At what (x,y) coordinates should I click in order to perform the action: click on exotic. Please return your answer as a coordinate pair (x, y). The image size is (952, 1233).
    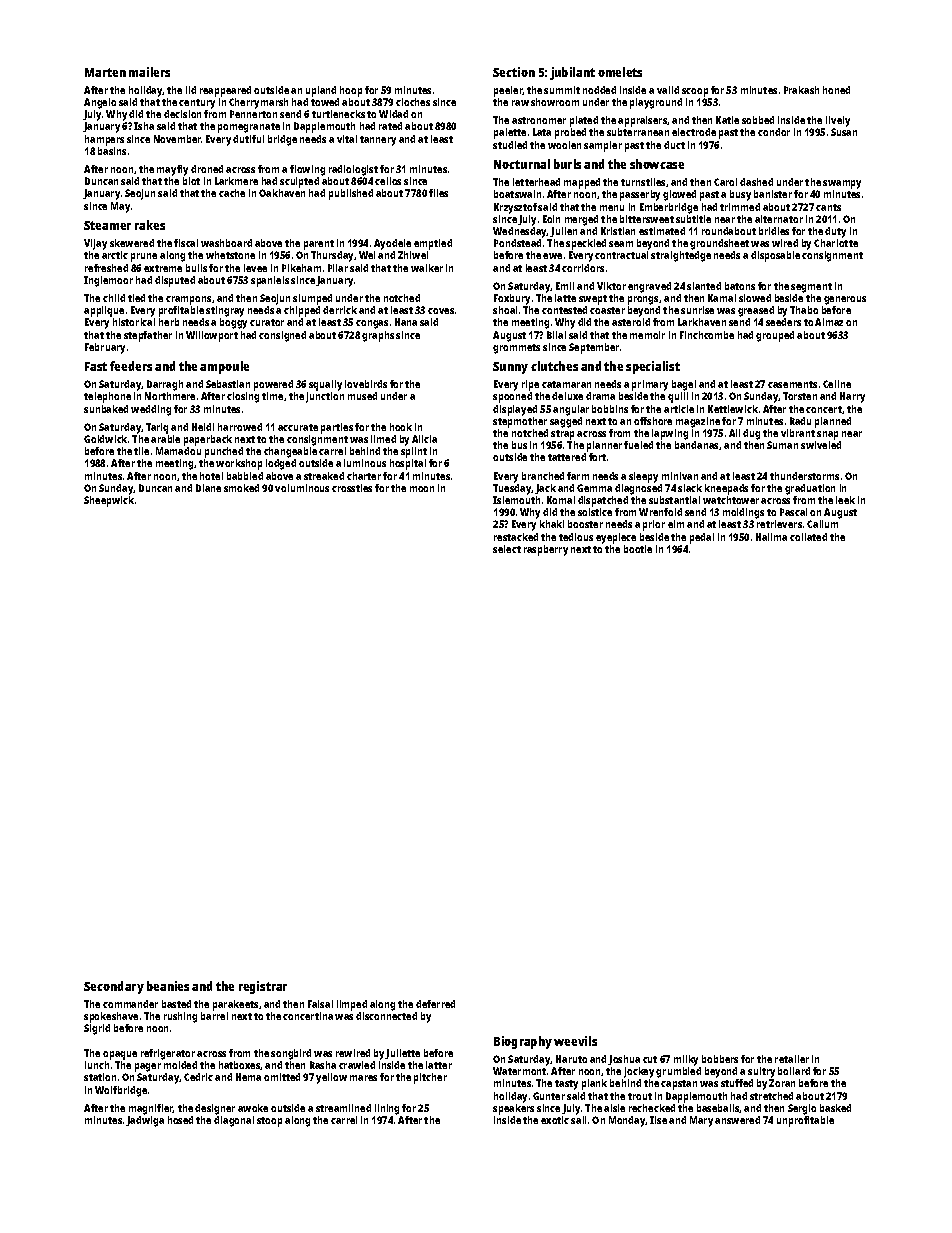
    Looking at the image, I should click on (555, 1120).
